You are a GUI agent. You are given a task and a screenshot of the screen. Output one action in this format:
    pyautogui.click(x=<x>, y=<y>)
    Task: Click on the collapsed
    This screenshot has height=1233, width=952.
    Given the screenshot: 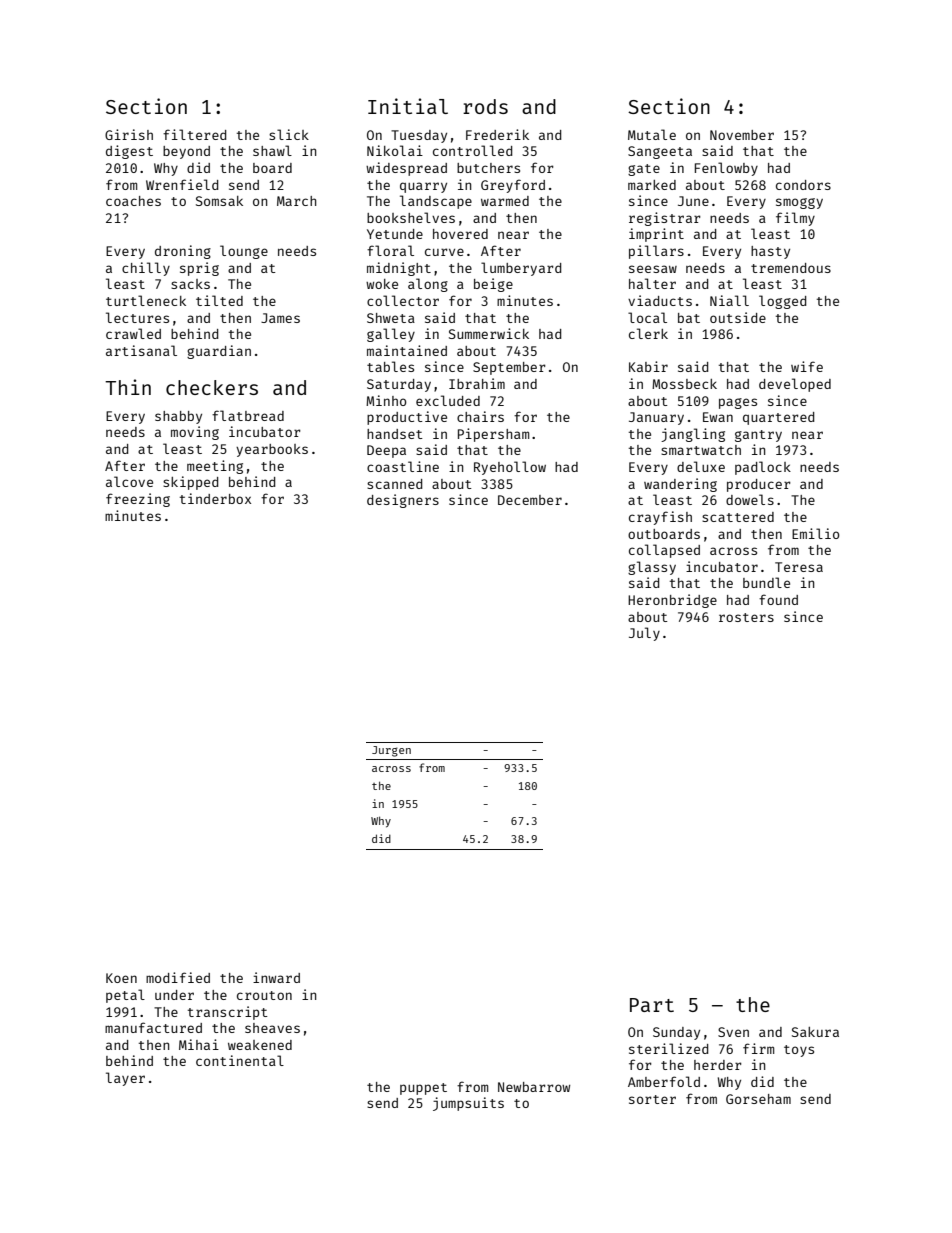 What is the action you would take?
    pyautogui.click(x=664, y=551)
